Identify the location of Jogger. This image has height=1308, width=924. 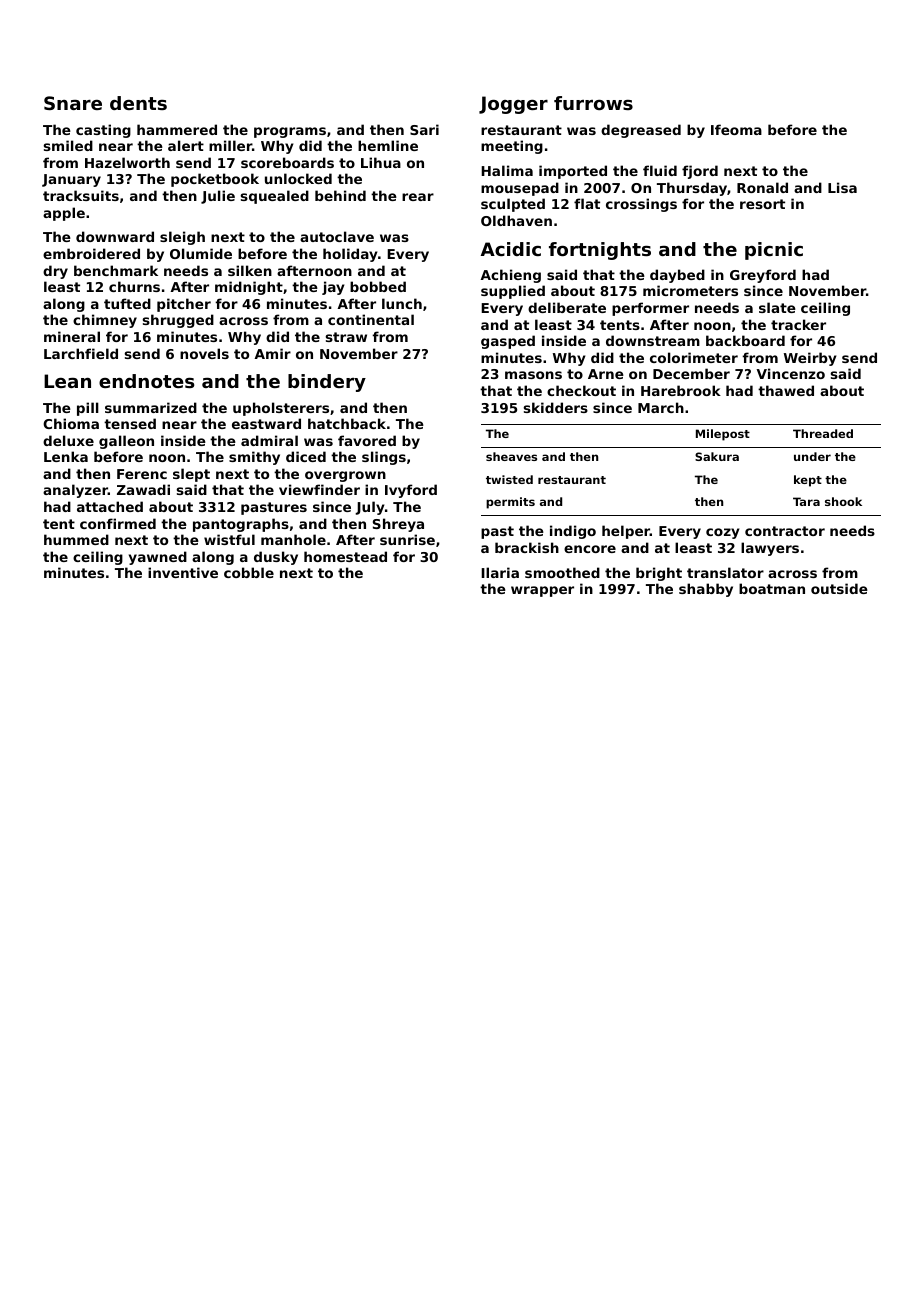
(513, 105).
